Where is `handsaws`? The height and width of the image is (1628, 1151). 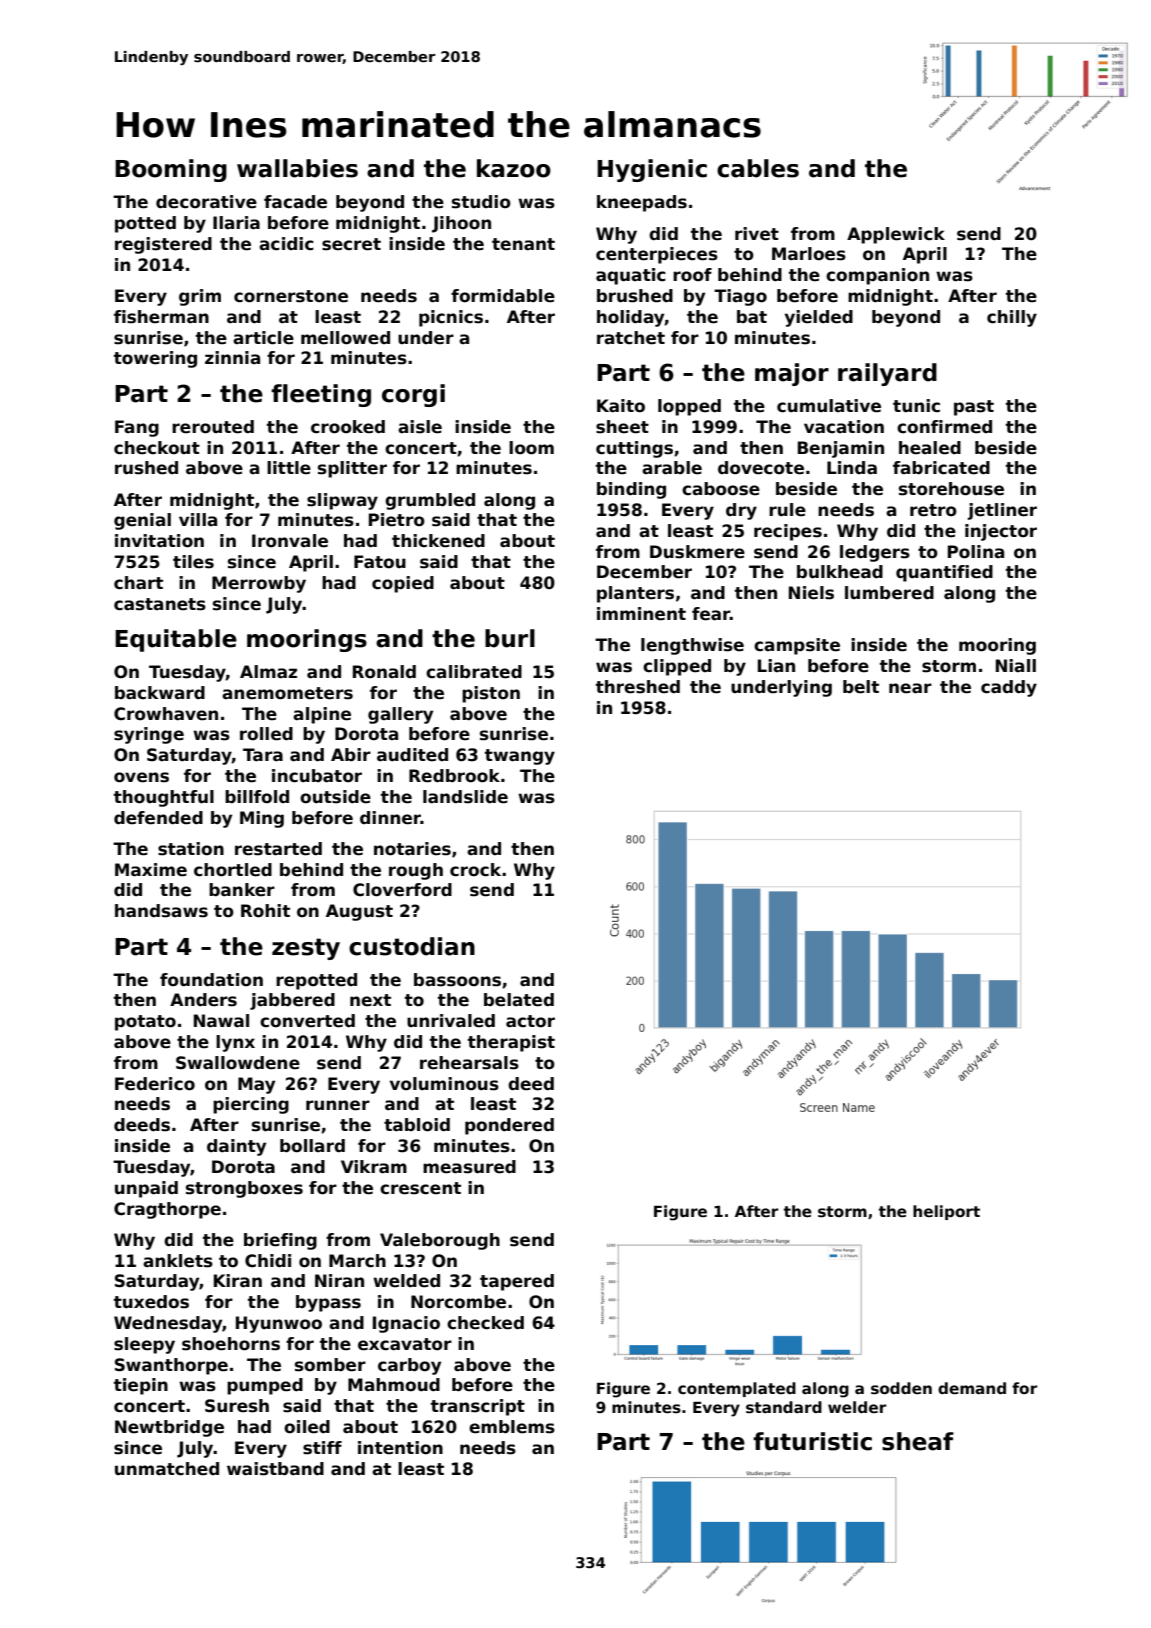
handsaws is located at coordinates (161, 911).
